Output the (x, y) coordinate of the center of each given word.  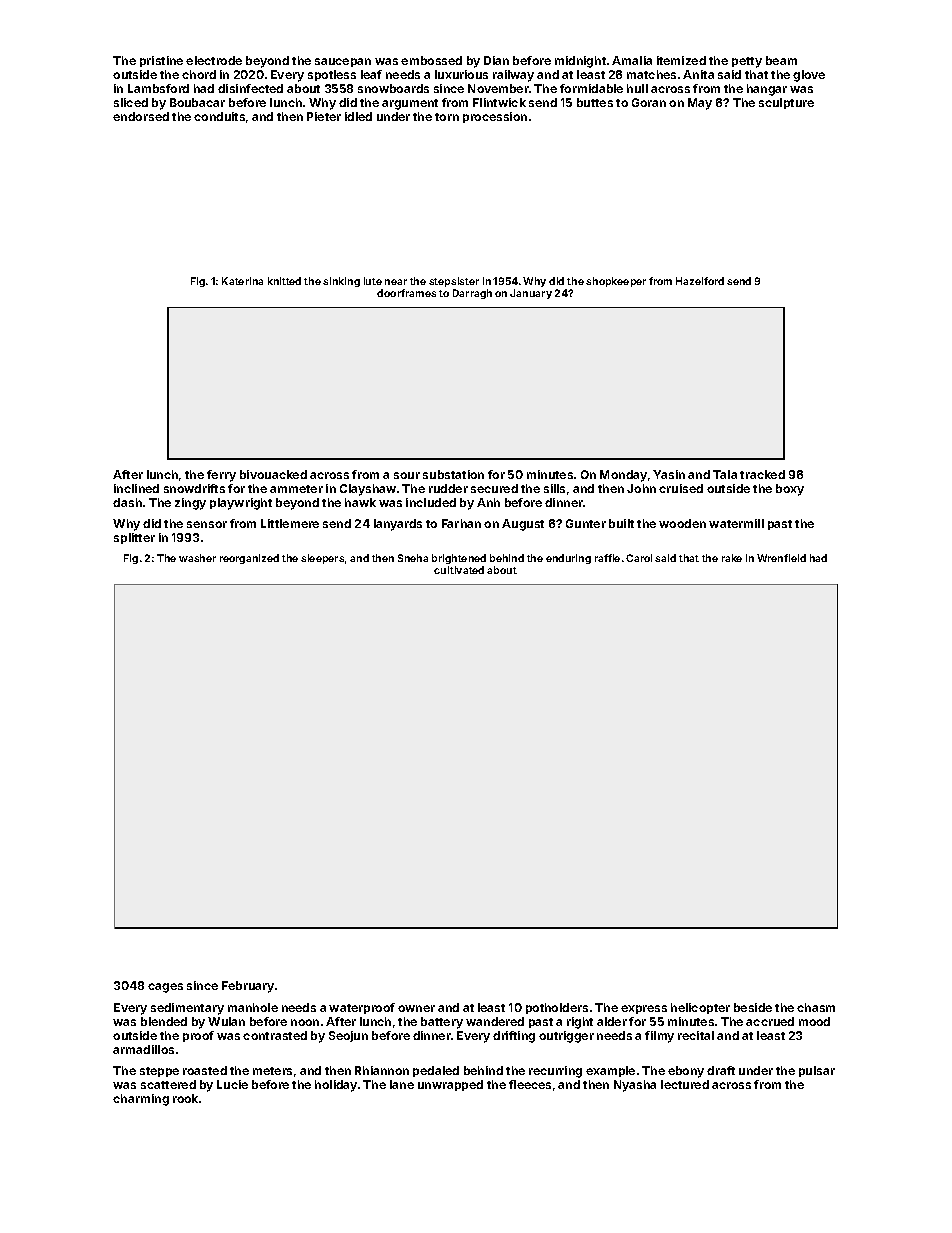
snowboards (393, 88)
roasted (205, 1070)
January (531, 294)
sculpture (786, 103)
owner (416, 1008)
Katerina (242, 281)
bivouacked (273, 474)
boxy (790, 490)
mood (814, 1021)
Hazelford (700, 281)
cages (165, 988)
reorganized (249, 559)
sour (407, 475)
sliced (131, 102)
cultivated (459, 570)
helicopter (700, 1008)
